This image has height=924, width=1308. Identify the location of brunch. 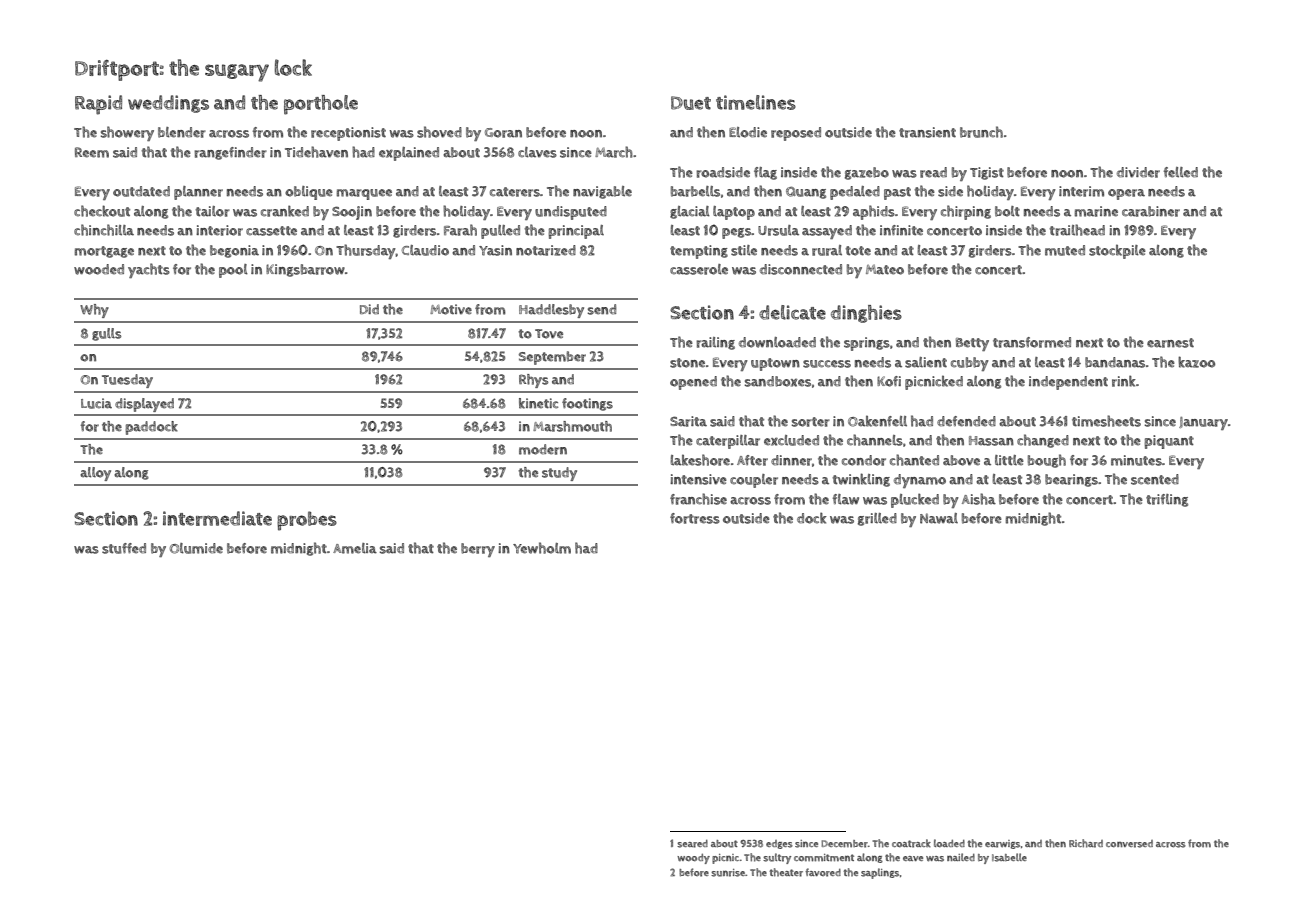
(981, 132).
